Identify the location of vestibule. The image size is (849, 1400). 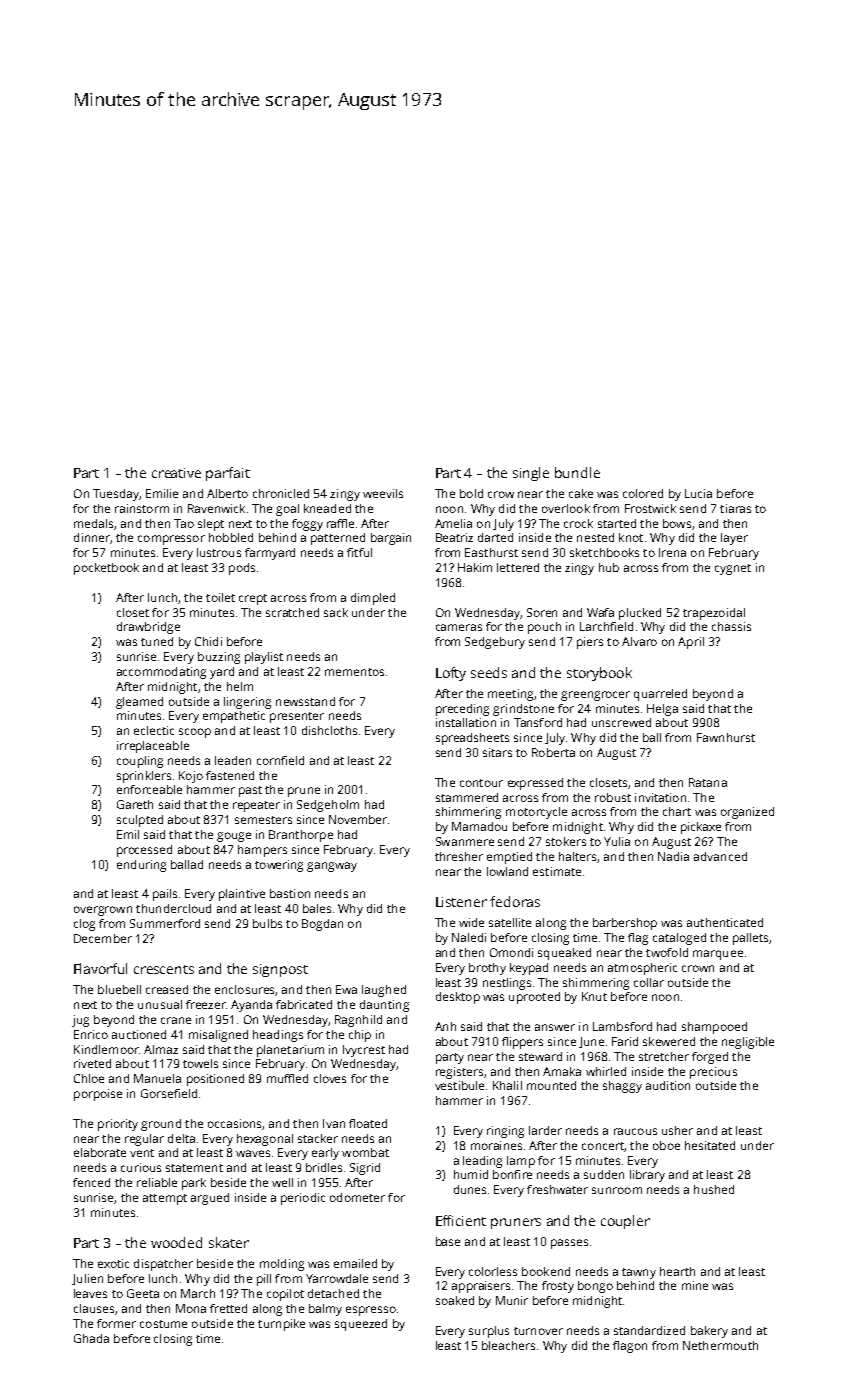
(459, 1085).
